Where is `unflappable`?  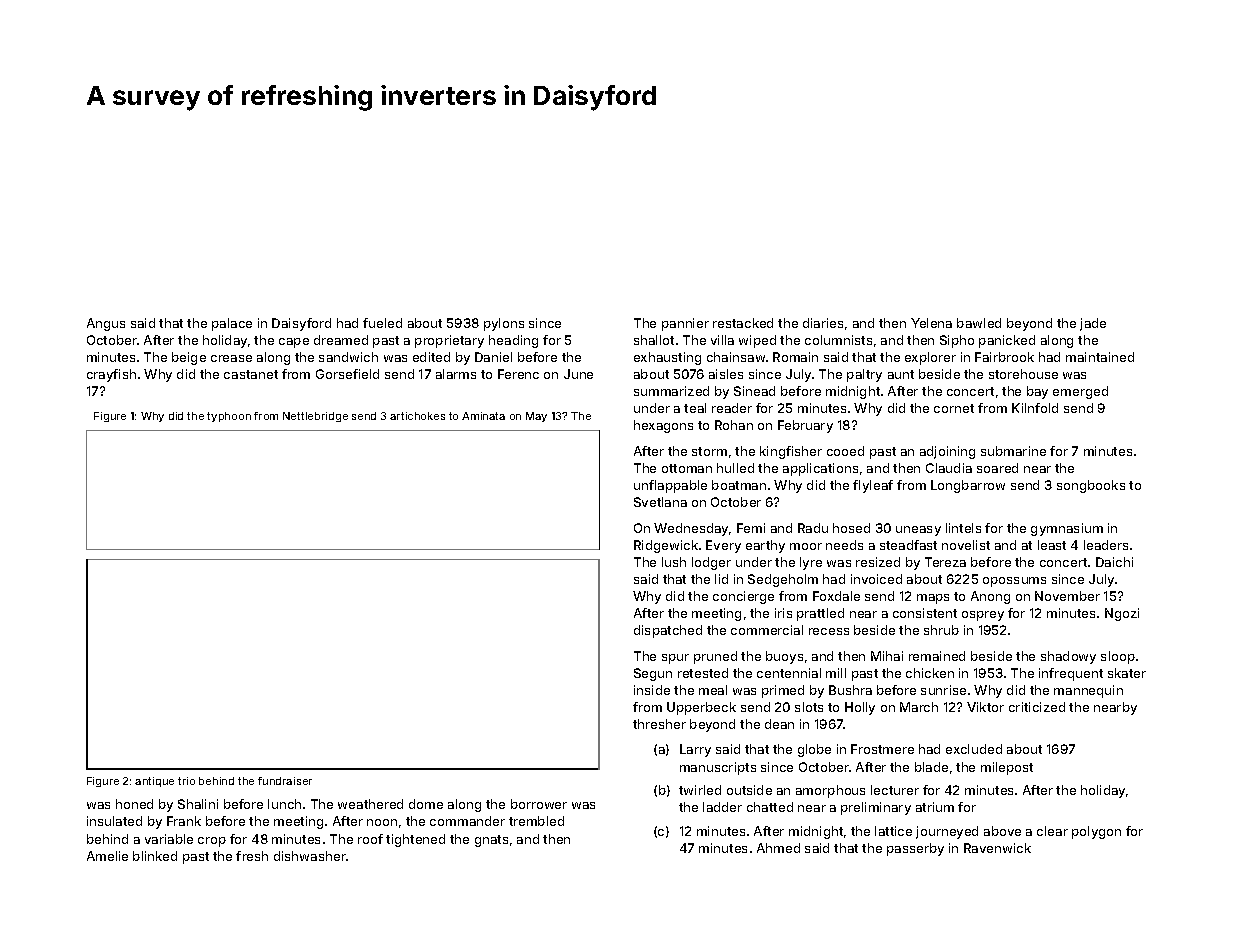
unflappable is located at coordinates (670, 486).
